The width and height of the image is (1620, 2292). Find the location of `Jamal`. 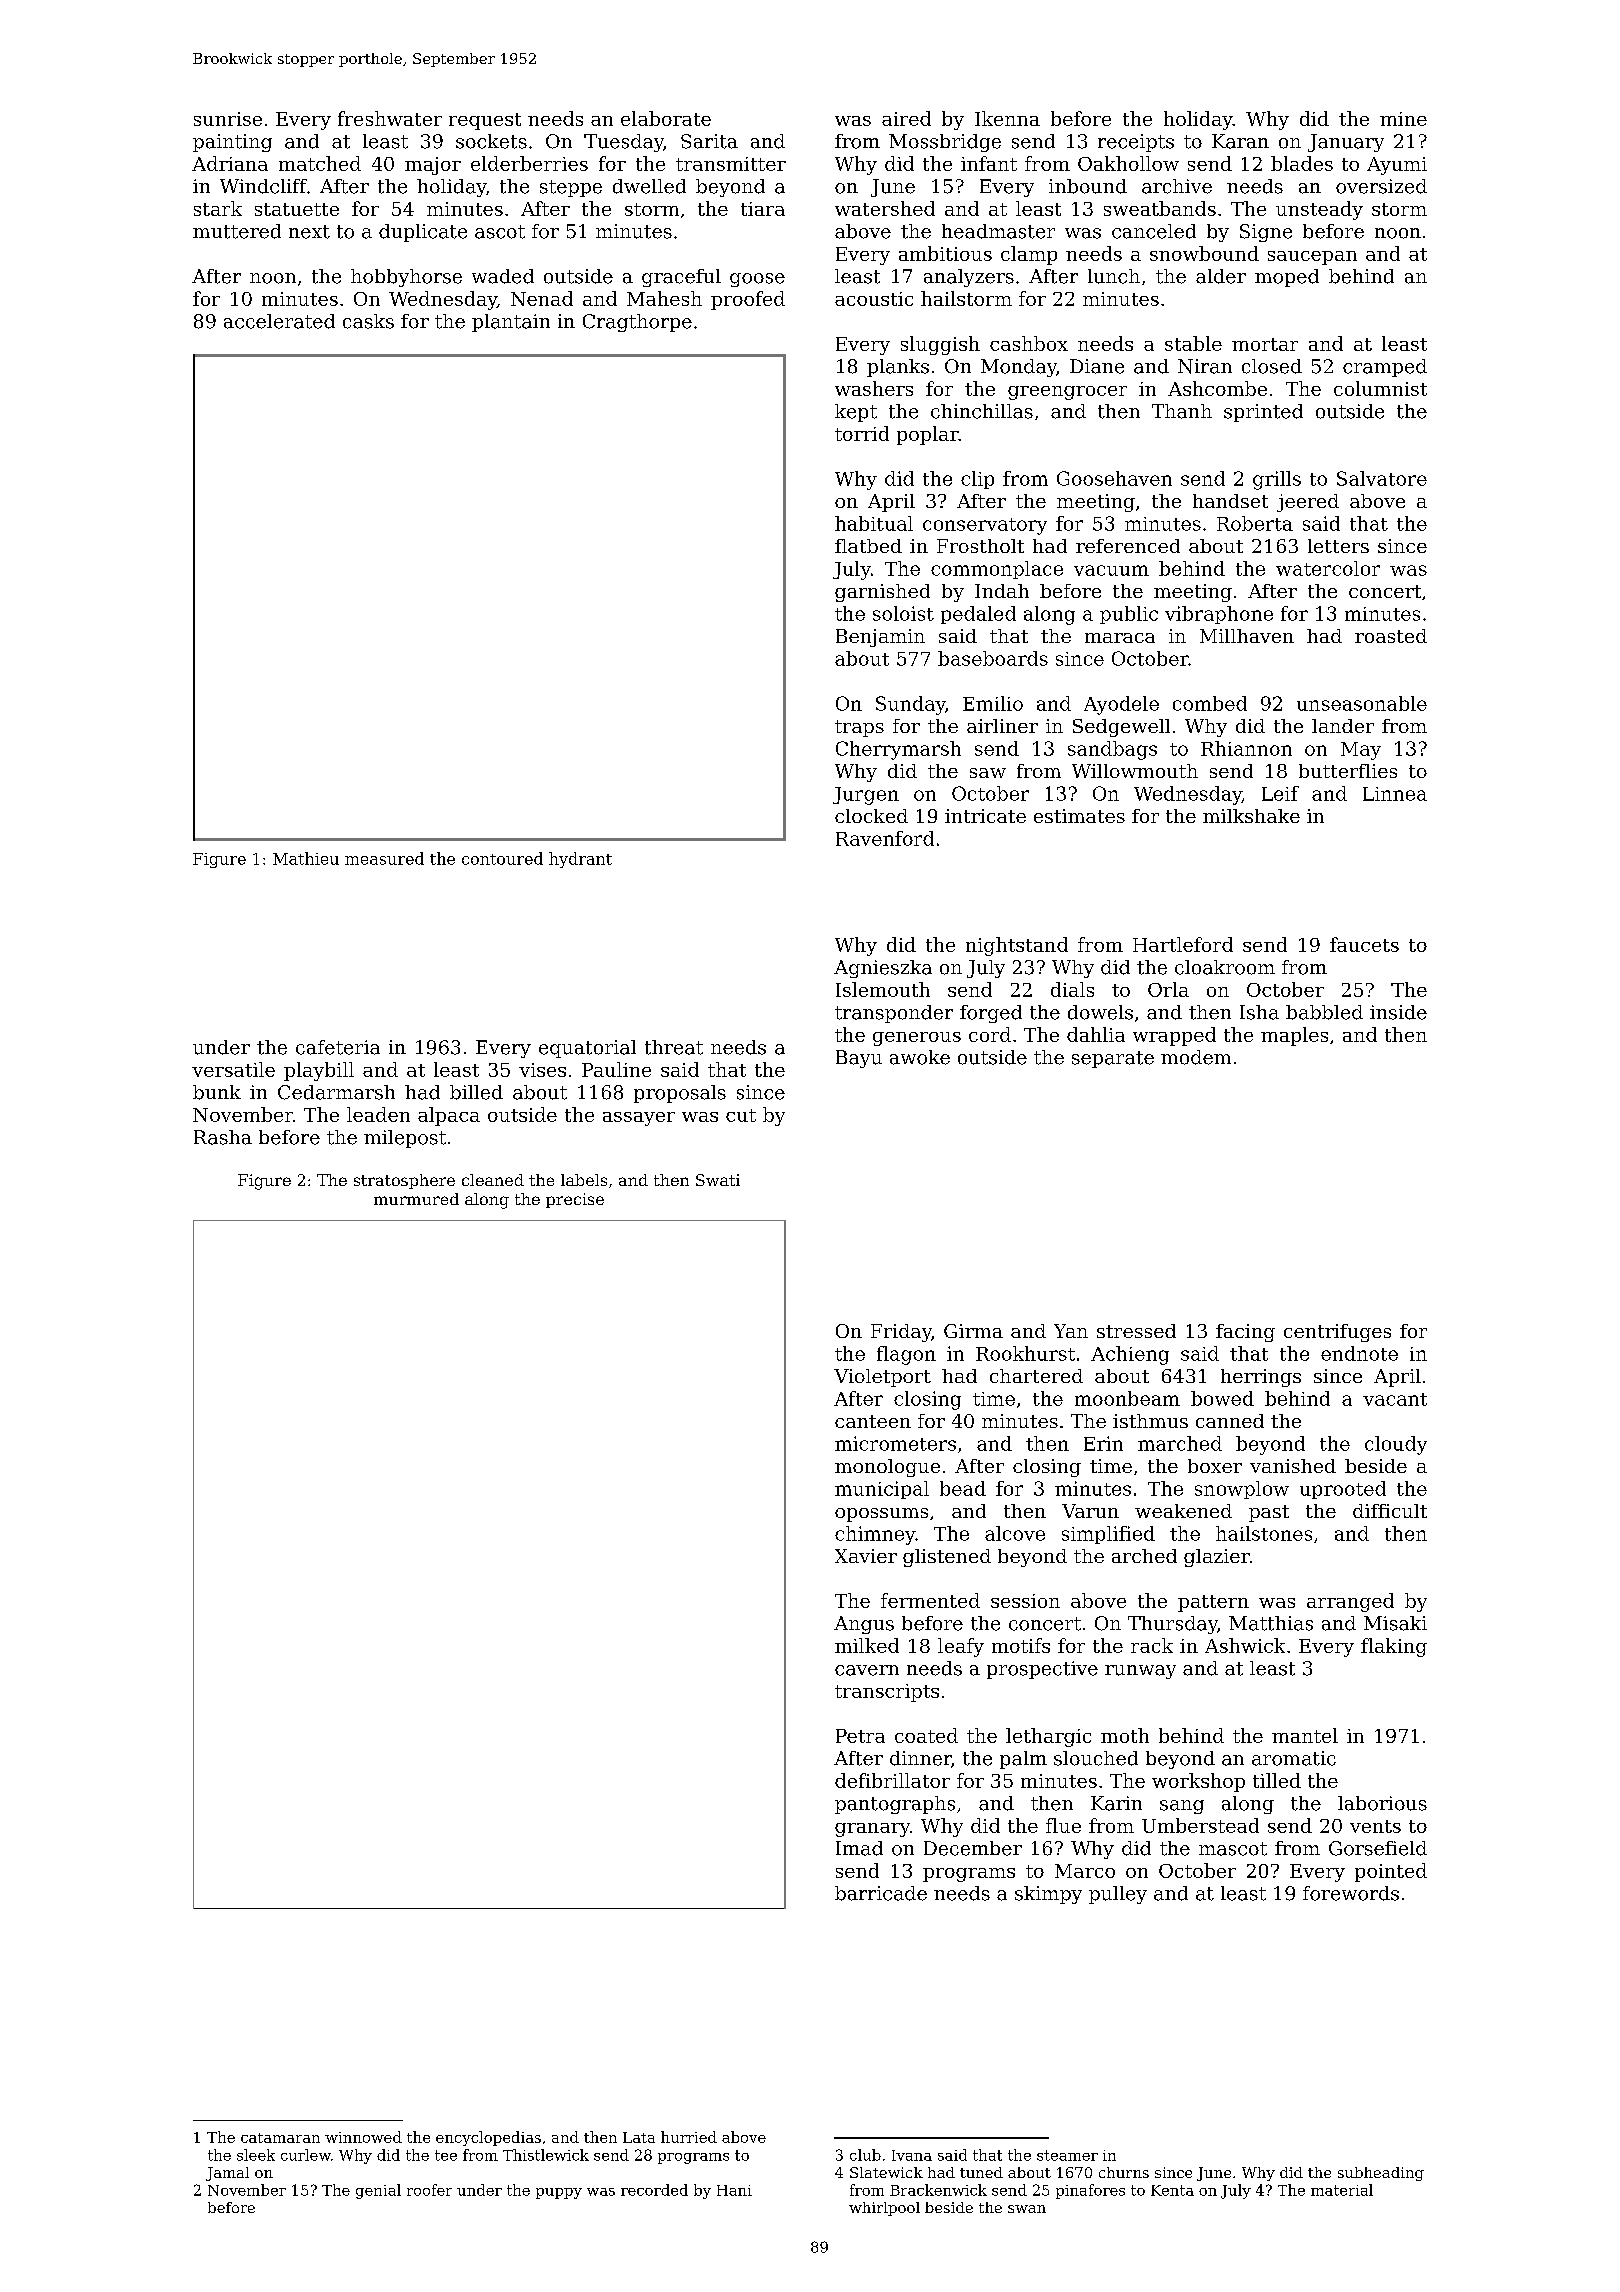

Jamal is located at coordinates (227, 2174).
